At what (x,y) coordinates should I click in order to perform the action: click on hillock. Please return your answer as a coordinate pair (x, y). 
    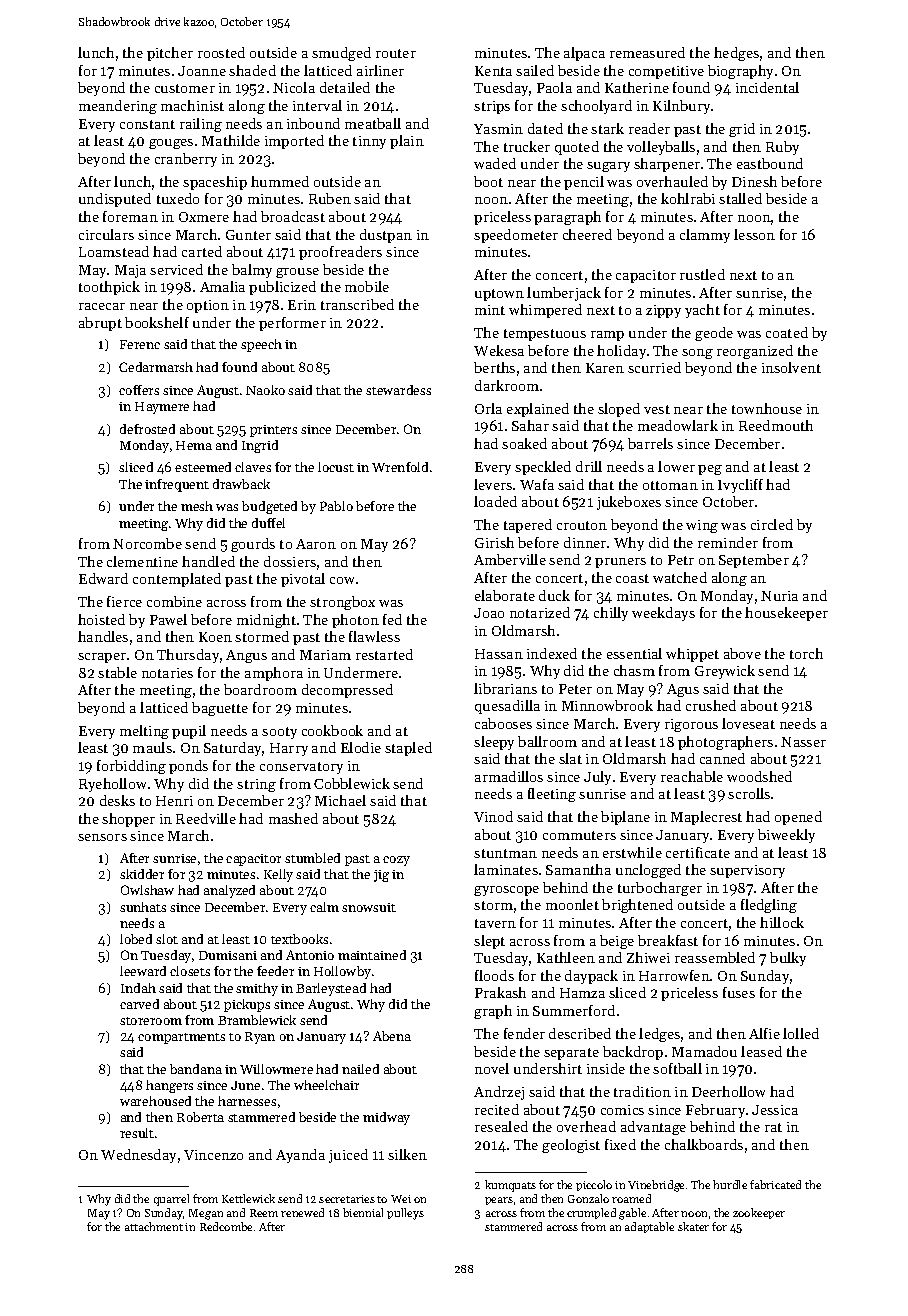
    Looking at the image, I should click on (782, 922).
